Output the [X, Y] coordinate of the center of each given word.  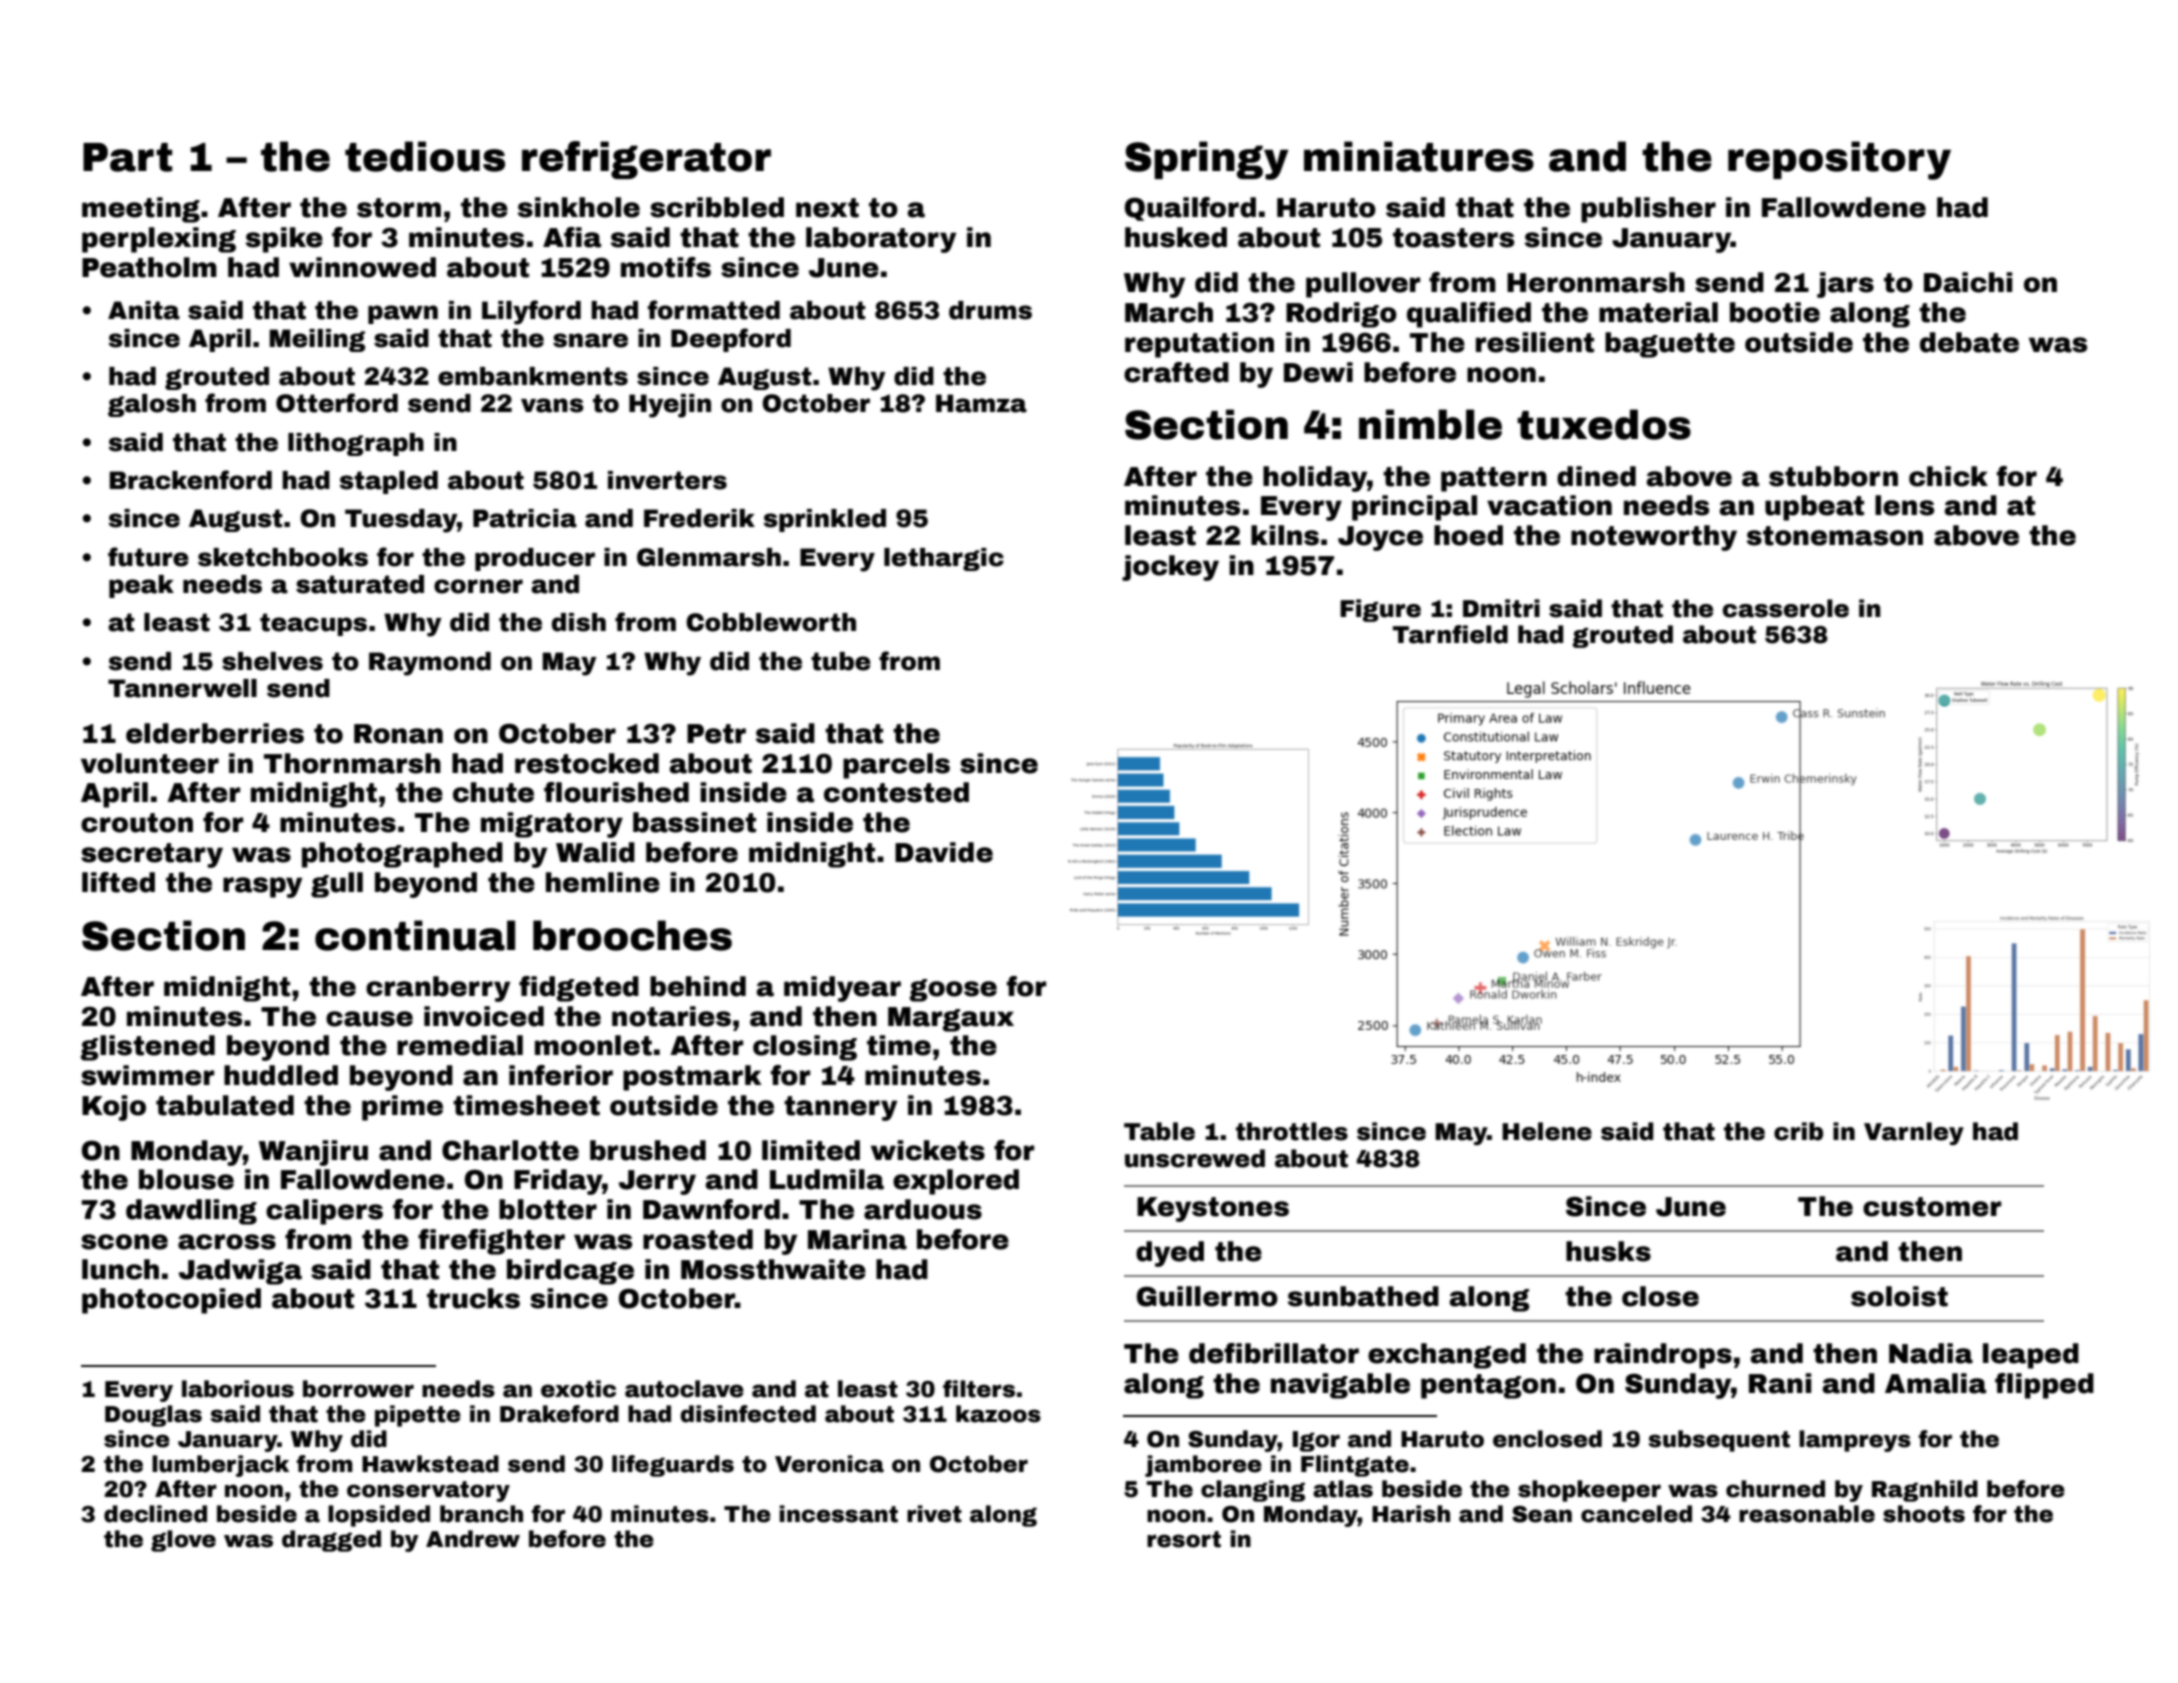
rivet [934, 1514]
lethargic [944, 559]
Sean [1542, 1514]
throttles [1292, 1131]
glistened [147, 1048]
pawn [403, 314]
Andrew [473, 1539]
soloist [1899, 1296]
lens [1904, 505]
